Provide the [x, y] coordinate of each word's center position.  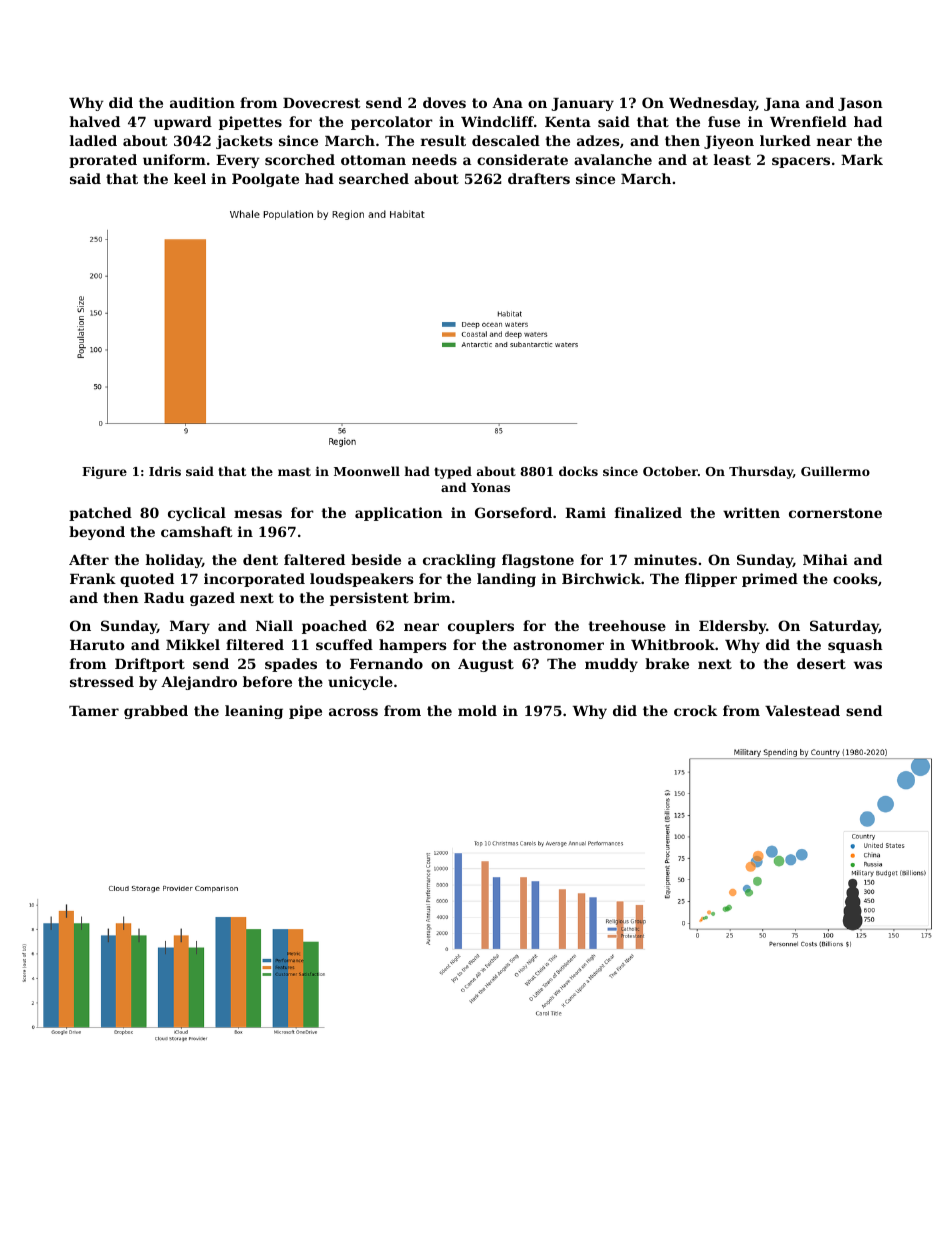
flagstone [538, 561]
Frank [93, 578]
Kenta [568, 122]
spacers [801, 162]
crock [695, 710]
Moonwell [367, 471]
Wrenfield [808, 121]
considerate [522, 159]
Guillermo [835, 471]
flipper [711, 580]
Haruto [97, 645]
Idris [165, 471]
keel [190, 178]
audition [202, 102]
